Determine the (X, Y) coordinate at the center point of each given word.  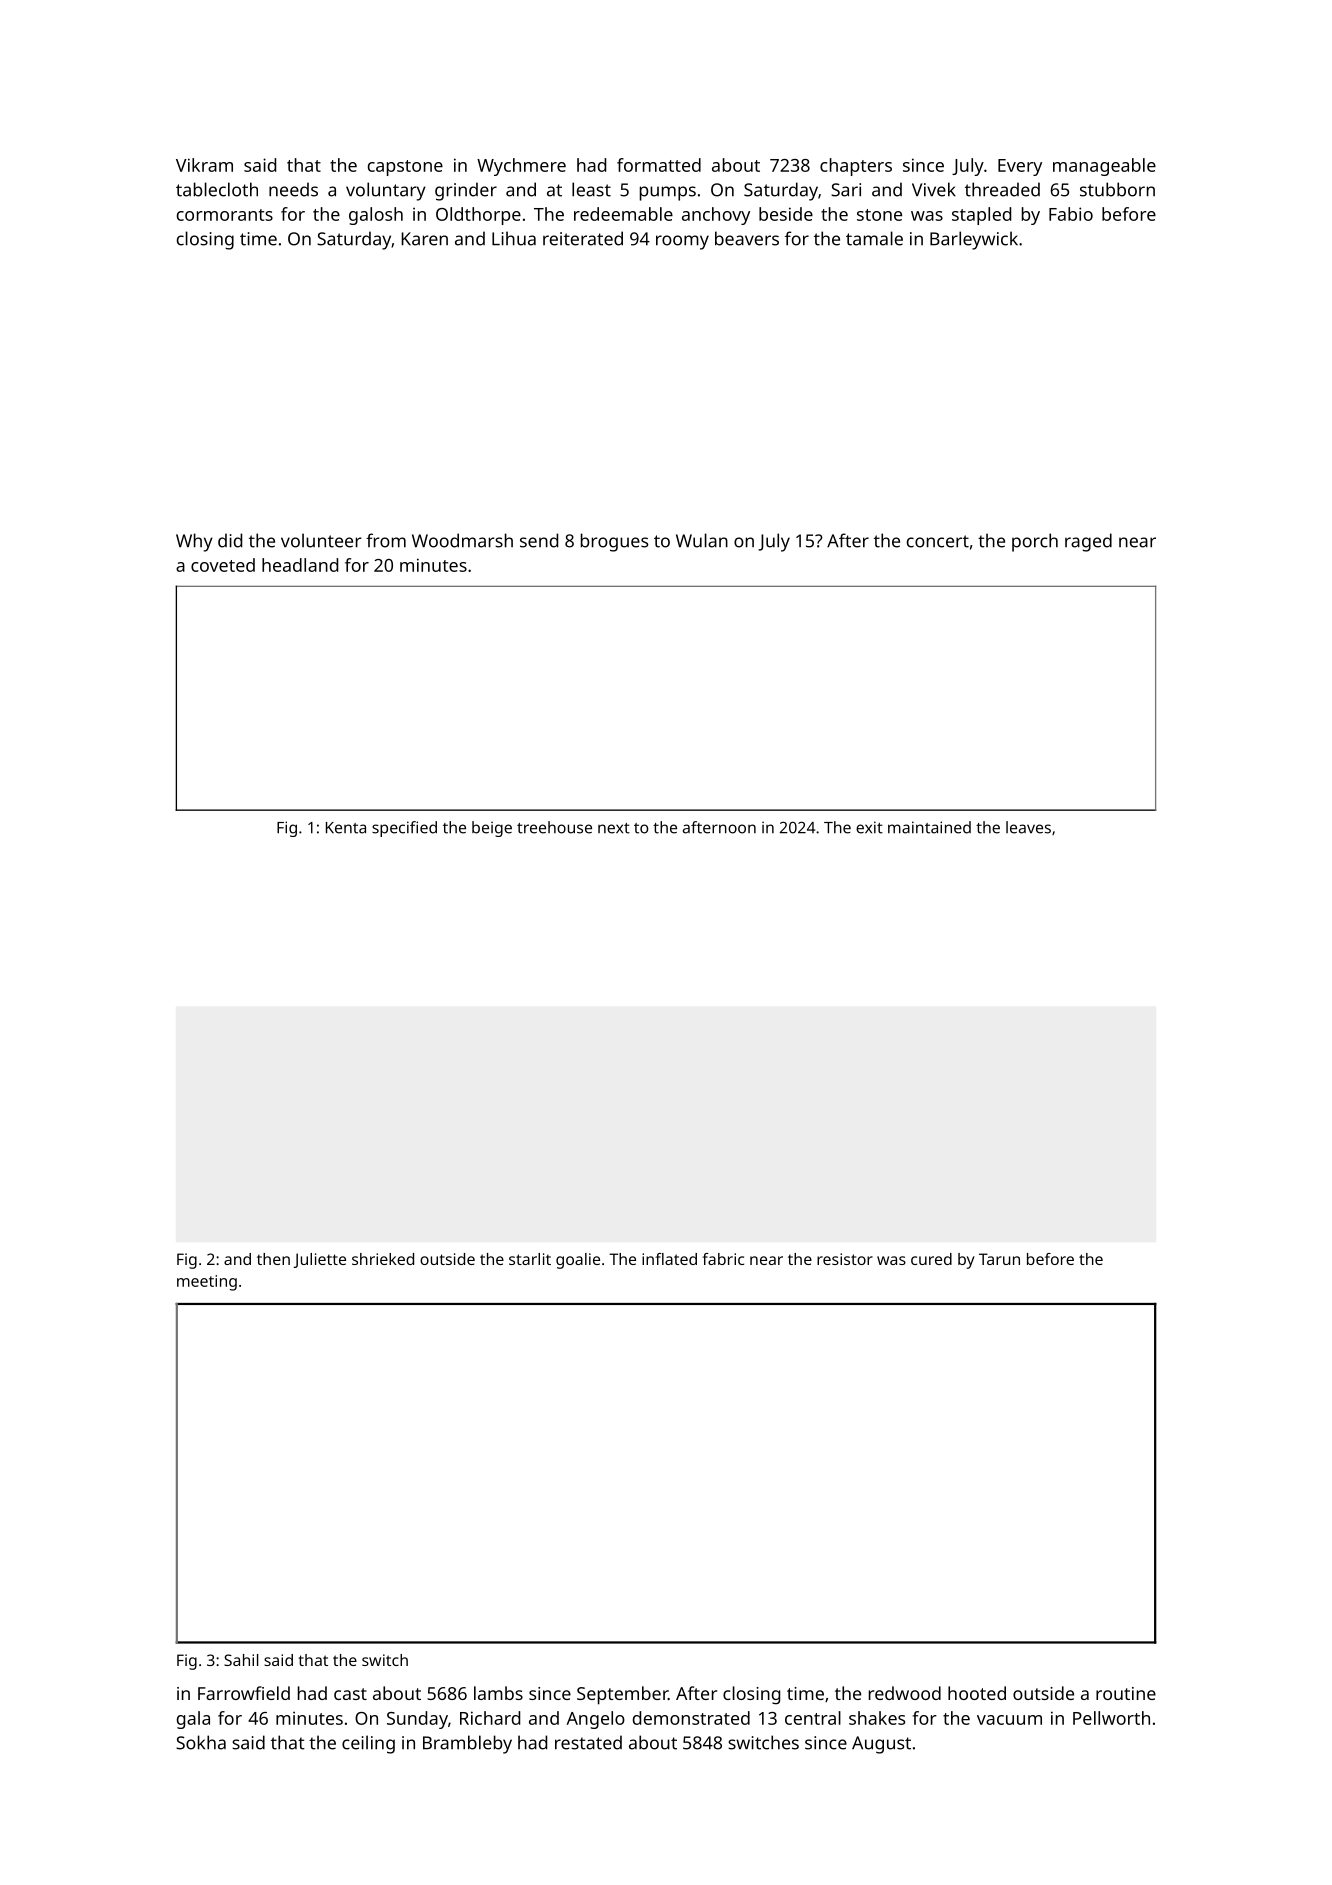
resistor (845, 1259)
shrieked (383, 1259)
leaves (1028, 827)
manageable (1104, 167)
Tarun (999, 1259)
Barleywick (974, 240)
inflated (669, 1259)
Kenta (346, 828)
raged (1088, 542)
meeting (207, 1283)
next (614, 828)
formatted (659, 165)
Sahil (241, 1660)
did (230, 540)
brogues (614, 542)
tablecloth (217, 189)
